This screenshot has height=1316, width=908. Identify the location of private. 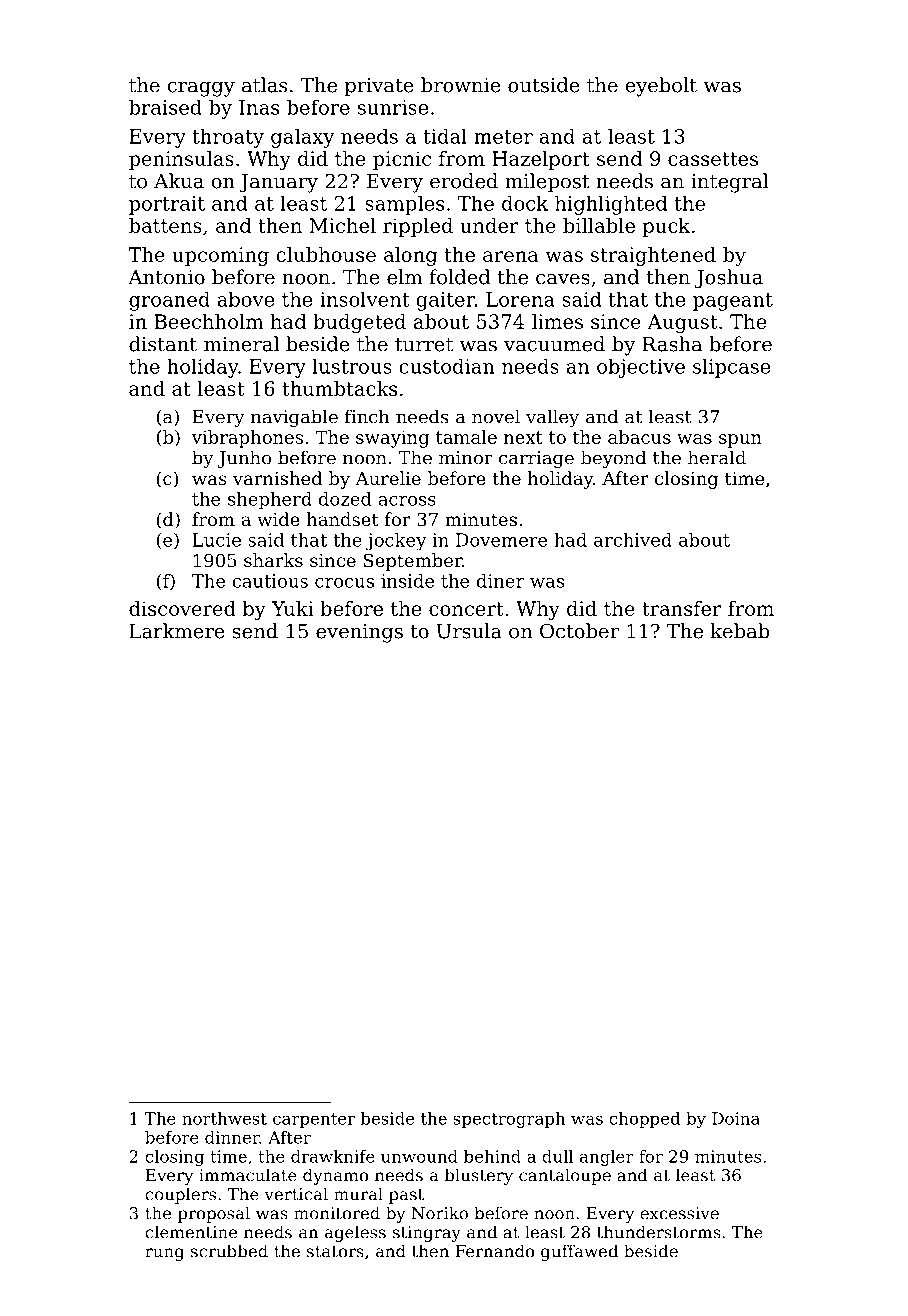
(379, 87).
